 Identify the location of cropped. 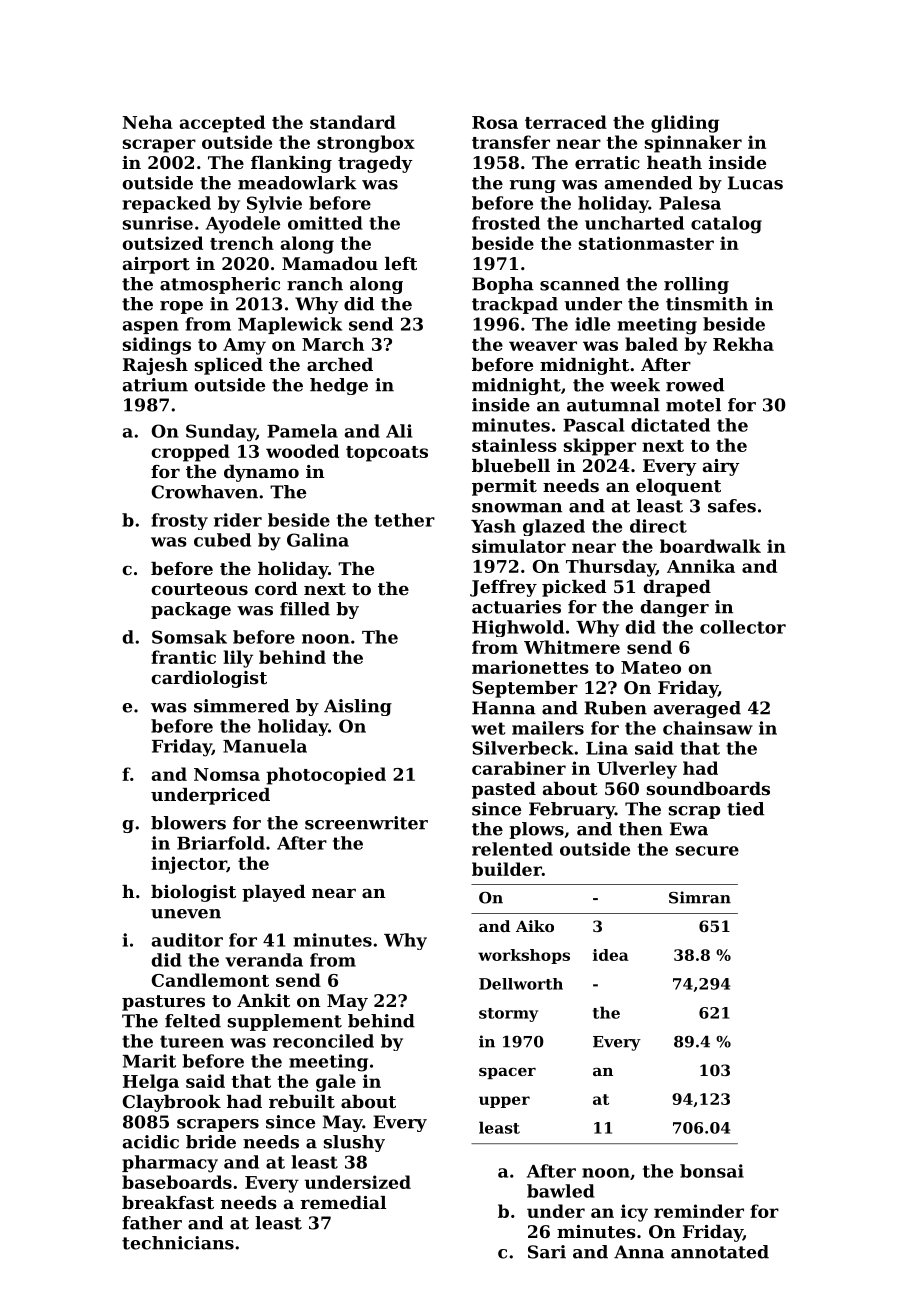
(190, 453).
